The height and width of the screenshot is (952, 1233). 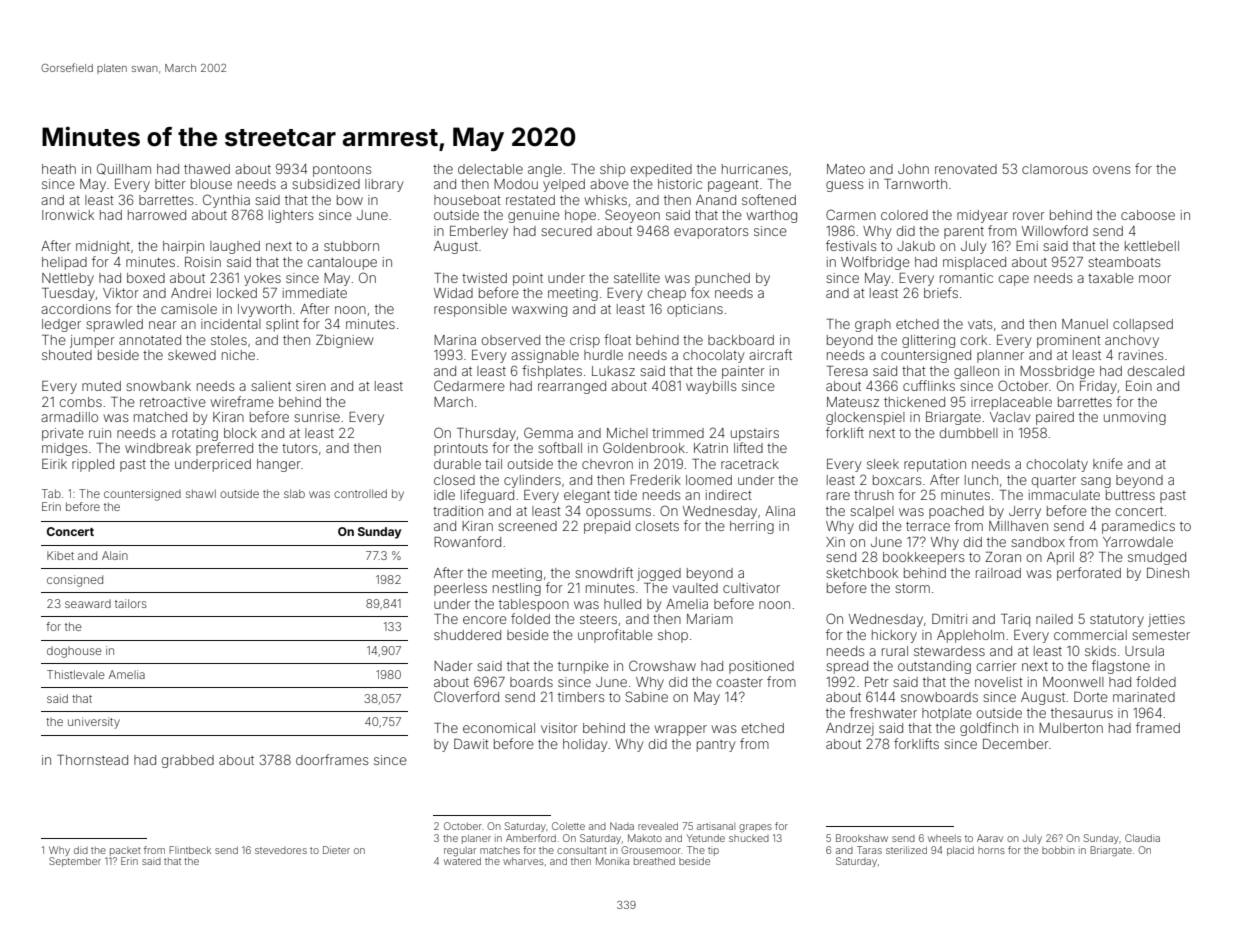 I want to click on Willowford, so click(x=1055, y=230).
